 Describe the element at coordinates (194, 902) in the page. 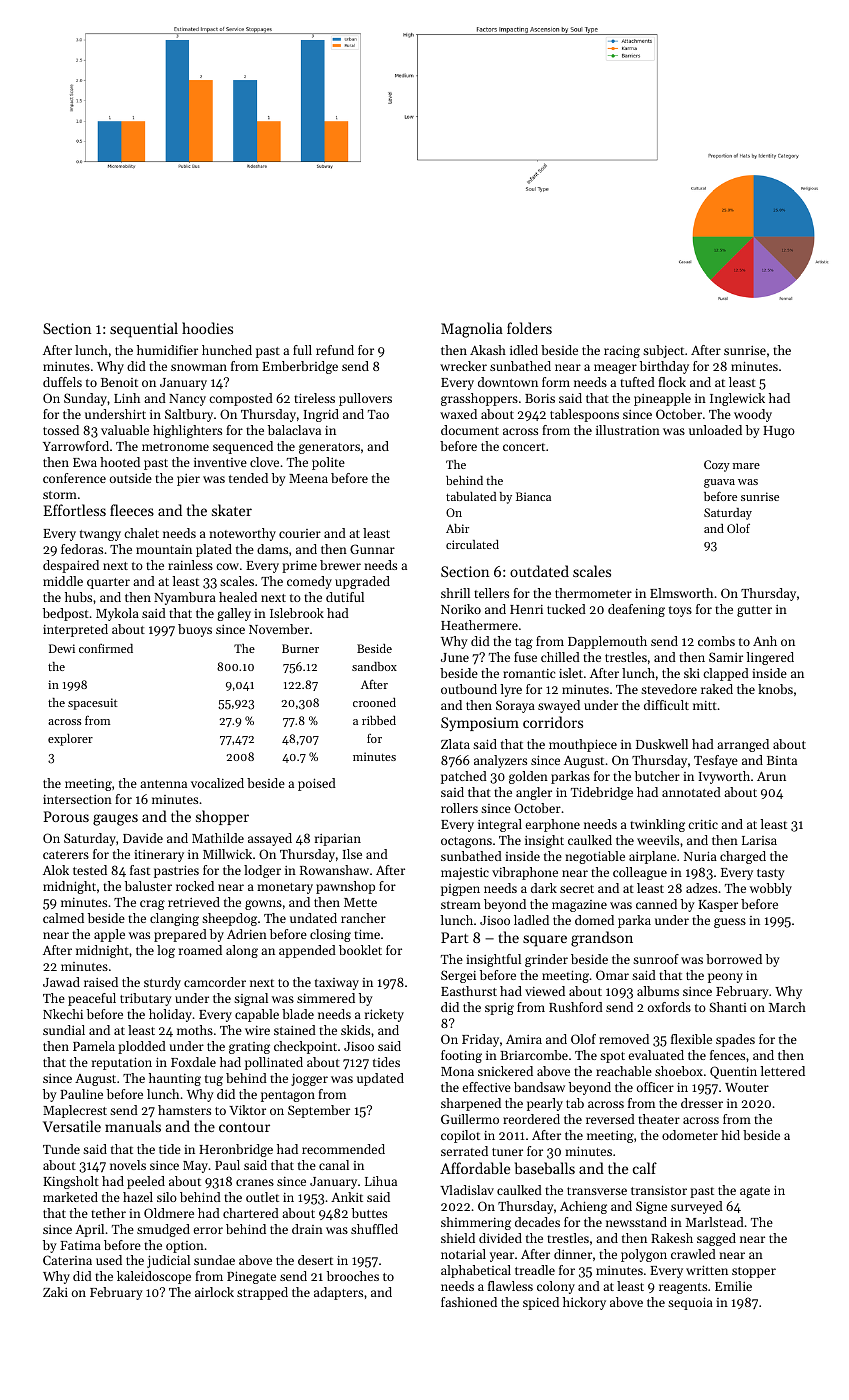

I see `retrieved` at that location.
